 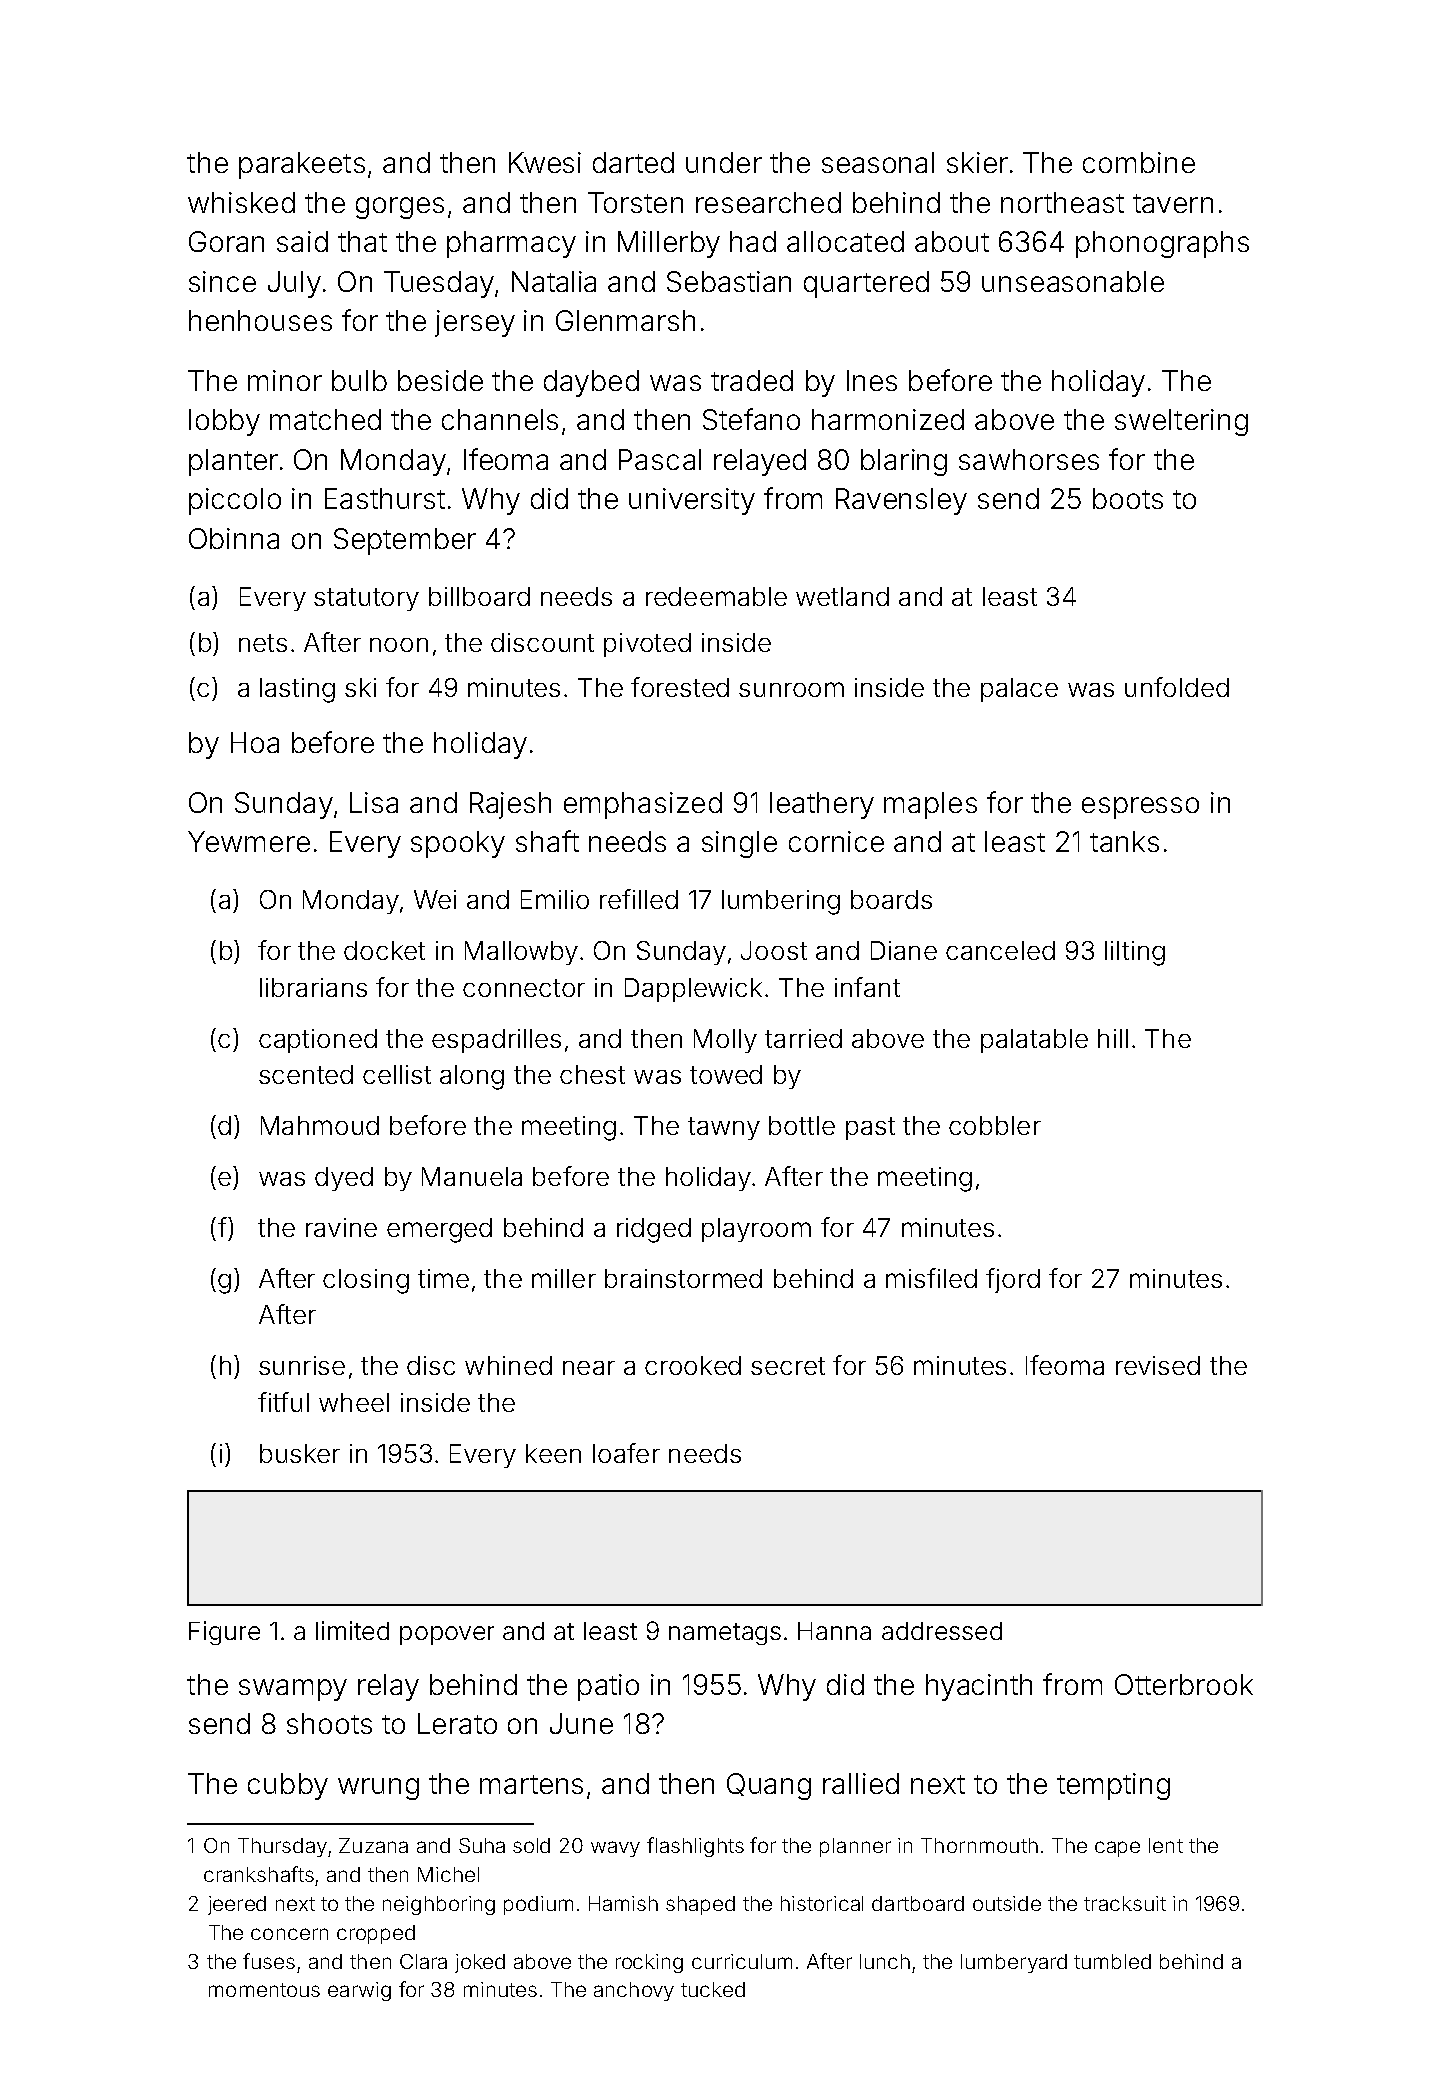 I want to click on loafer, so click(x=626, y=1453).
